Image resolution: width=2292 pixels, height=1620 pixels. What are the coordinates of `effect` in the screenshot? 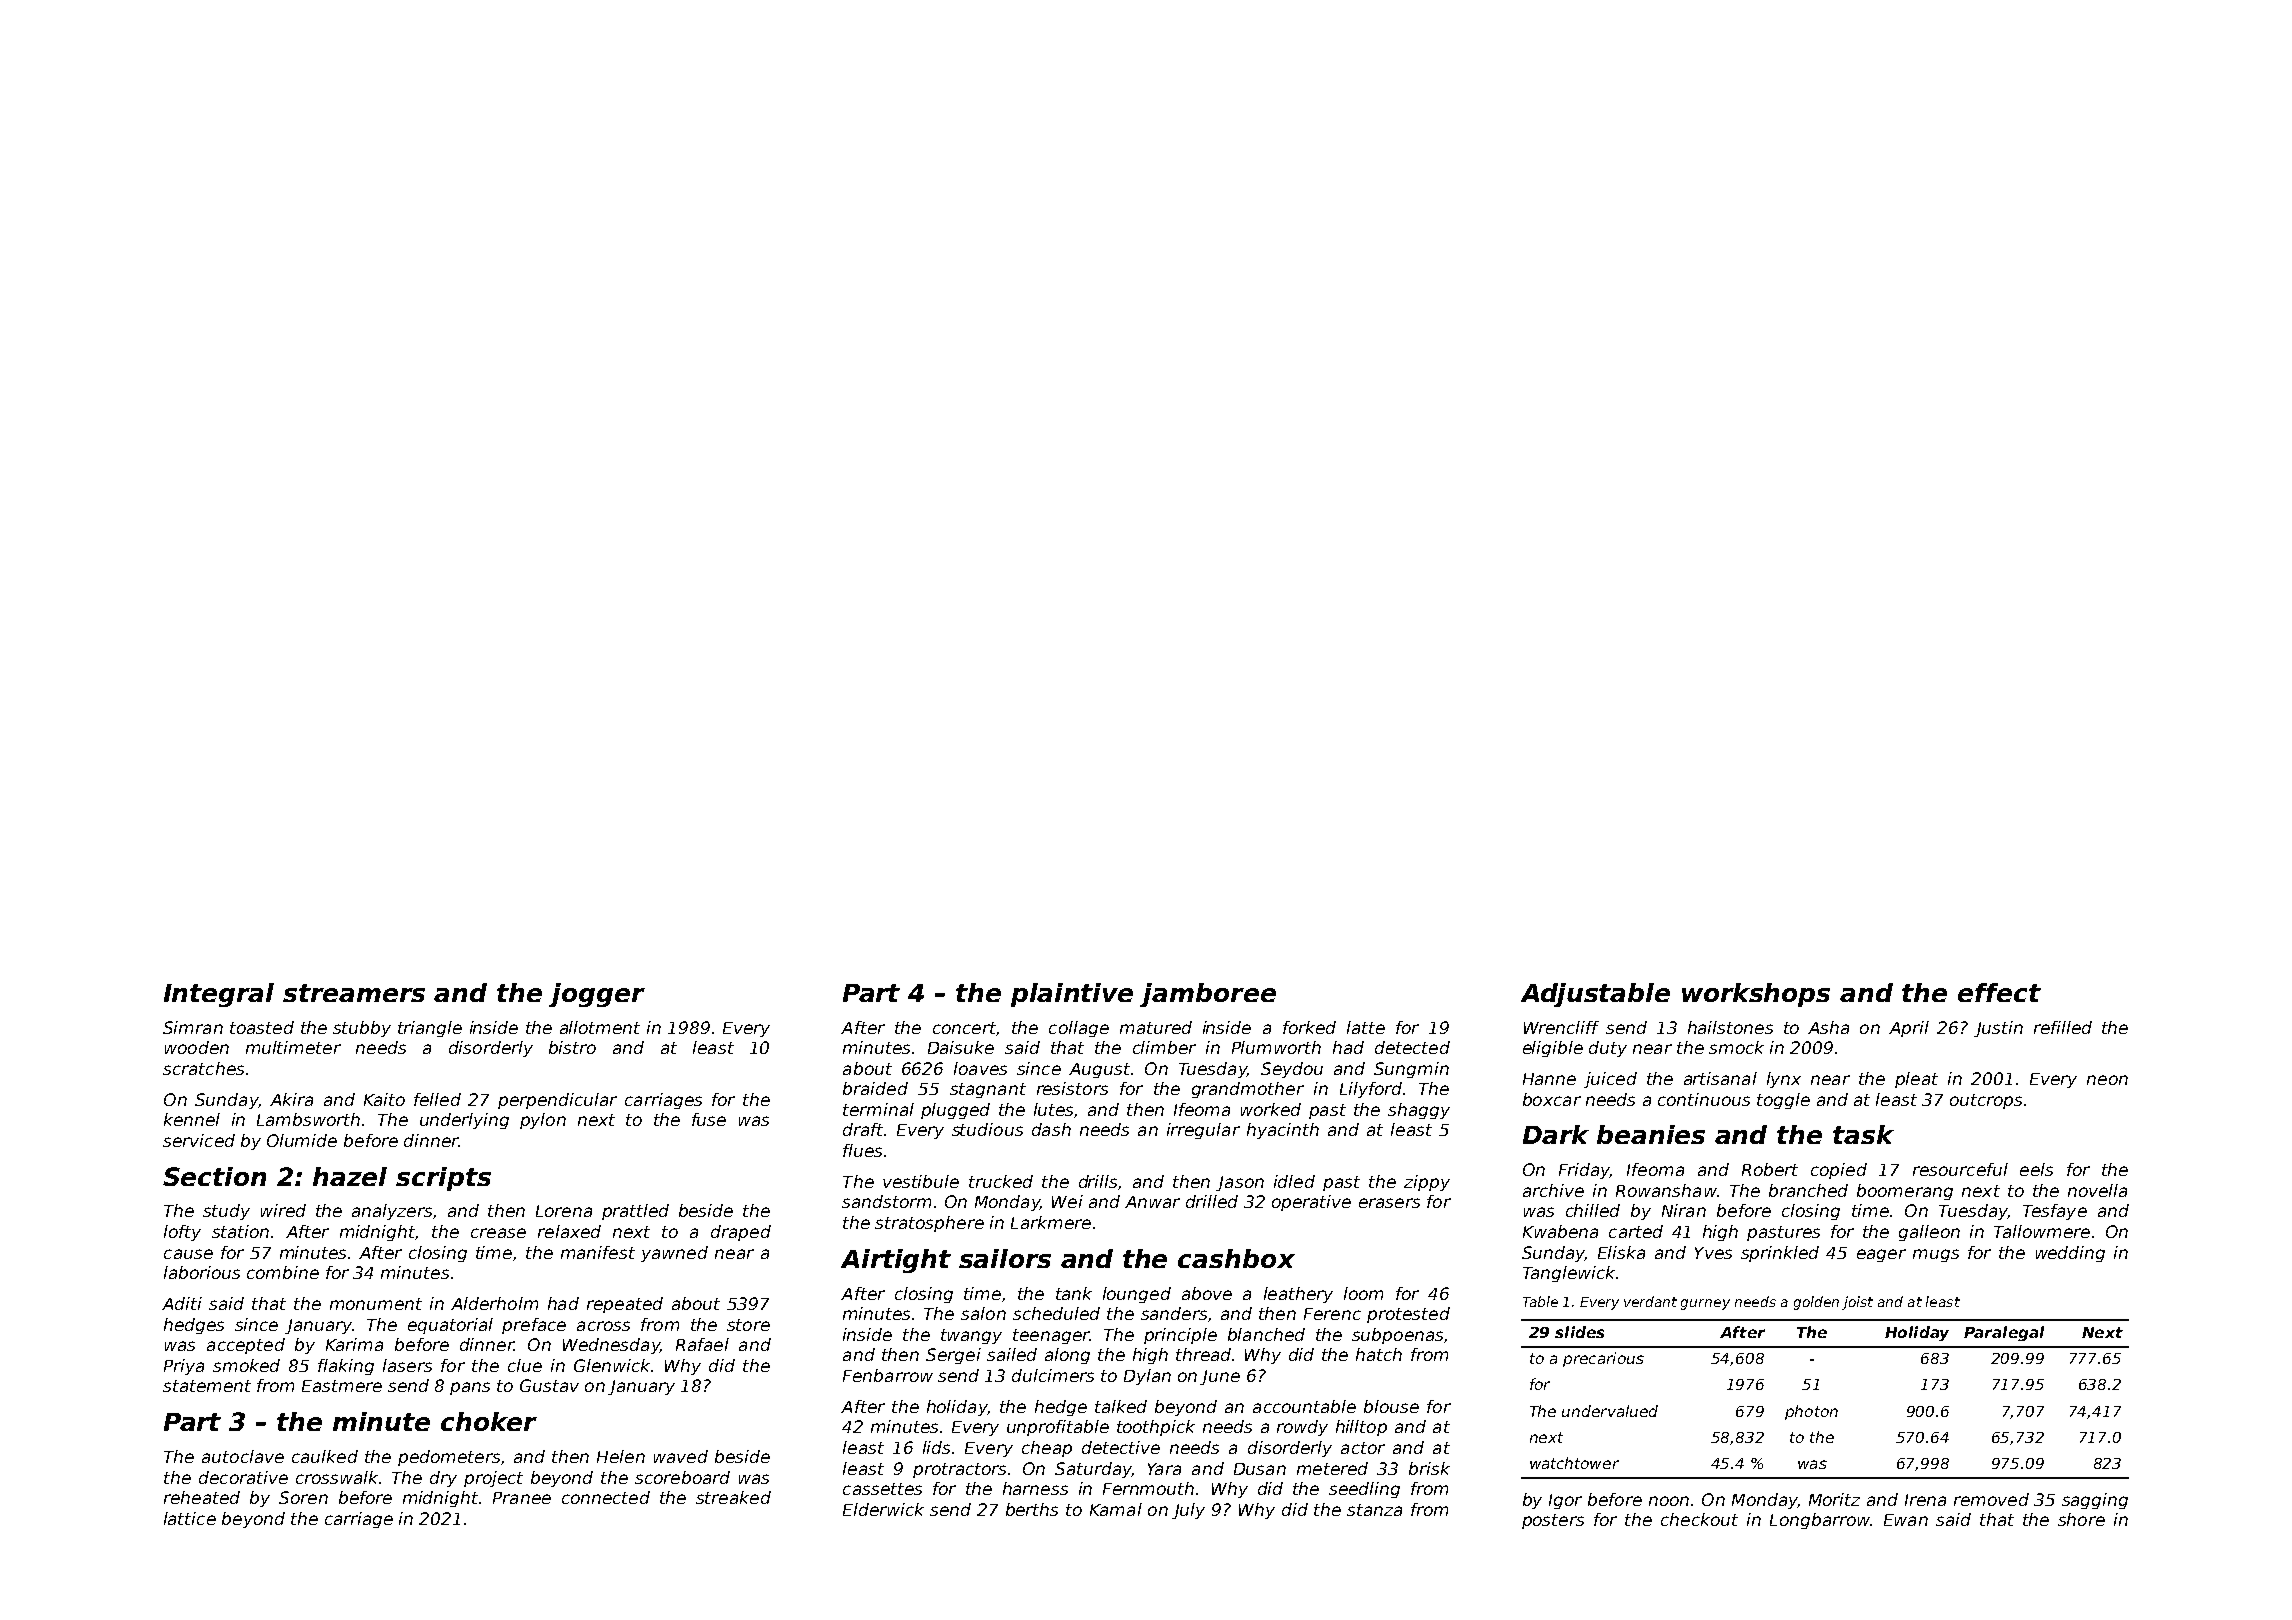 It's located at (1999, 992).
